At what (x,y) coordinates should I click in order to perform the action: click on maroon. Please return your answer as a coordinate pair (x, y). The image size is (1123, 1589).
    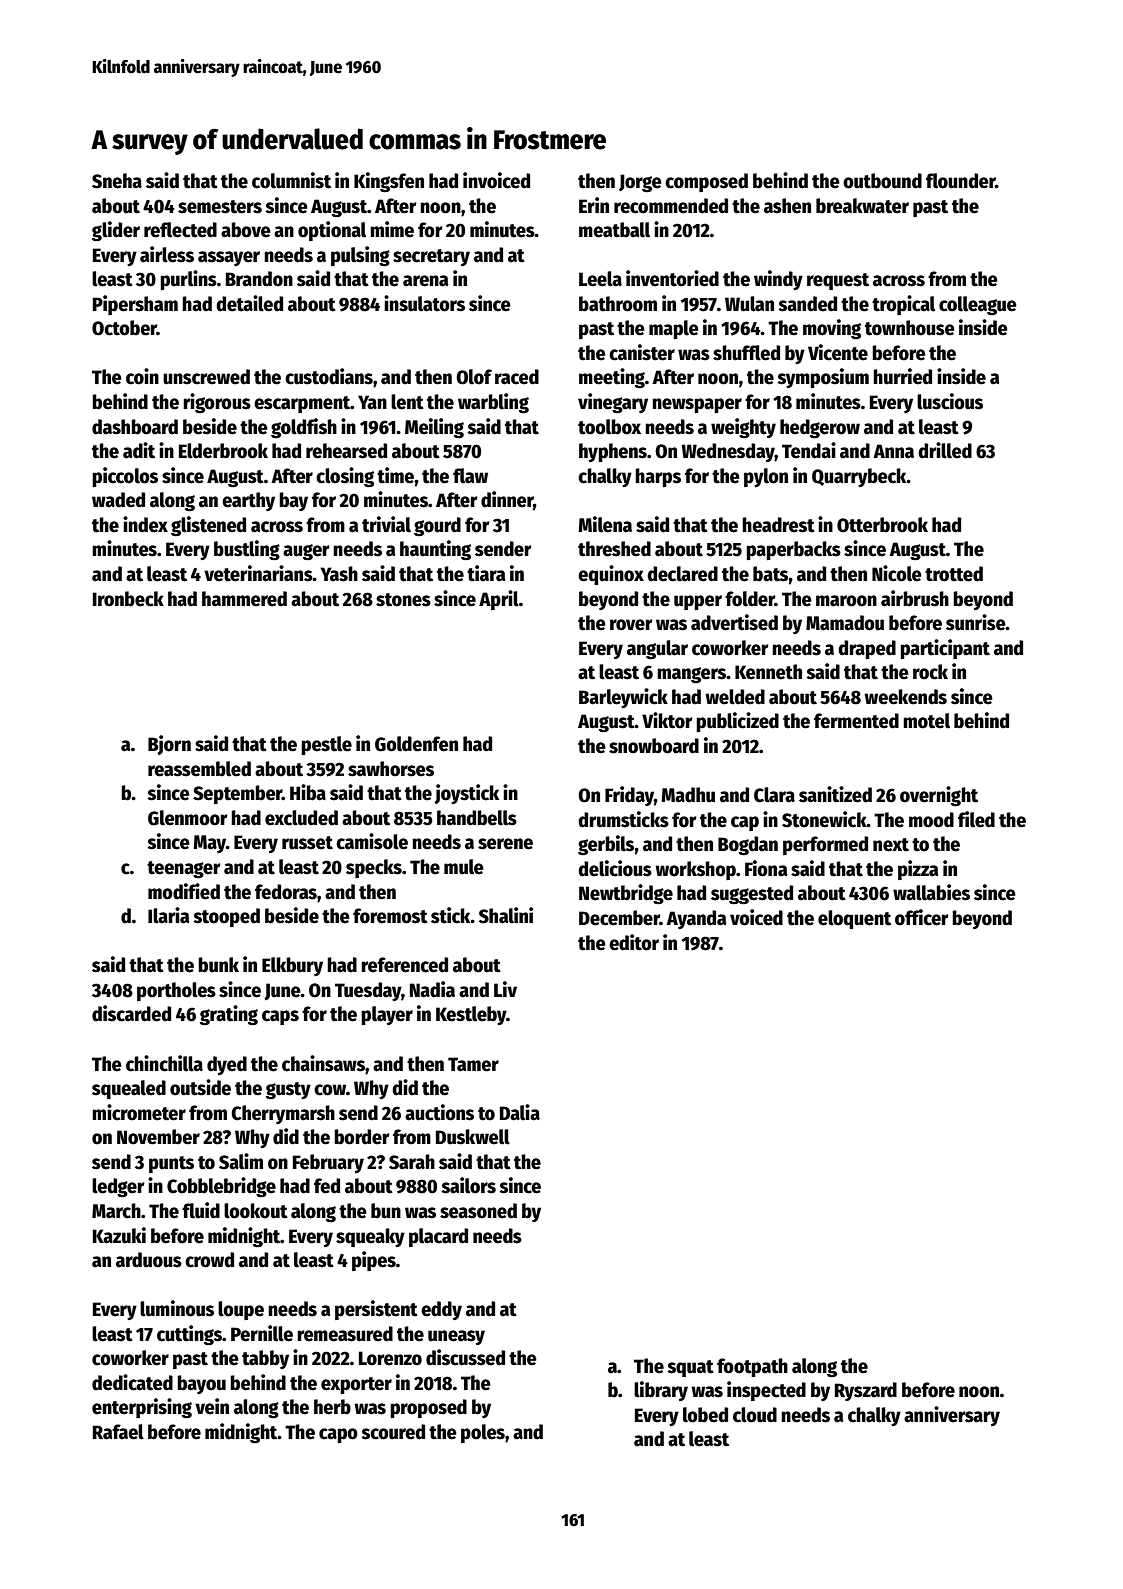
    Looking at the image, I should click on (846, 601).
